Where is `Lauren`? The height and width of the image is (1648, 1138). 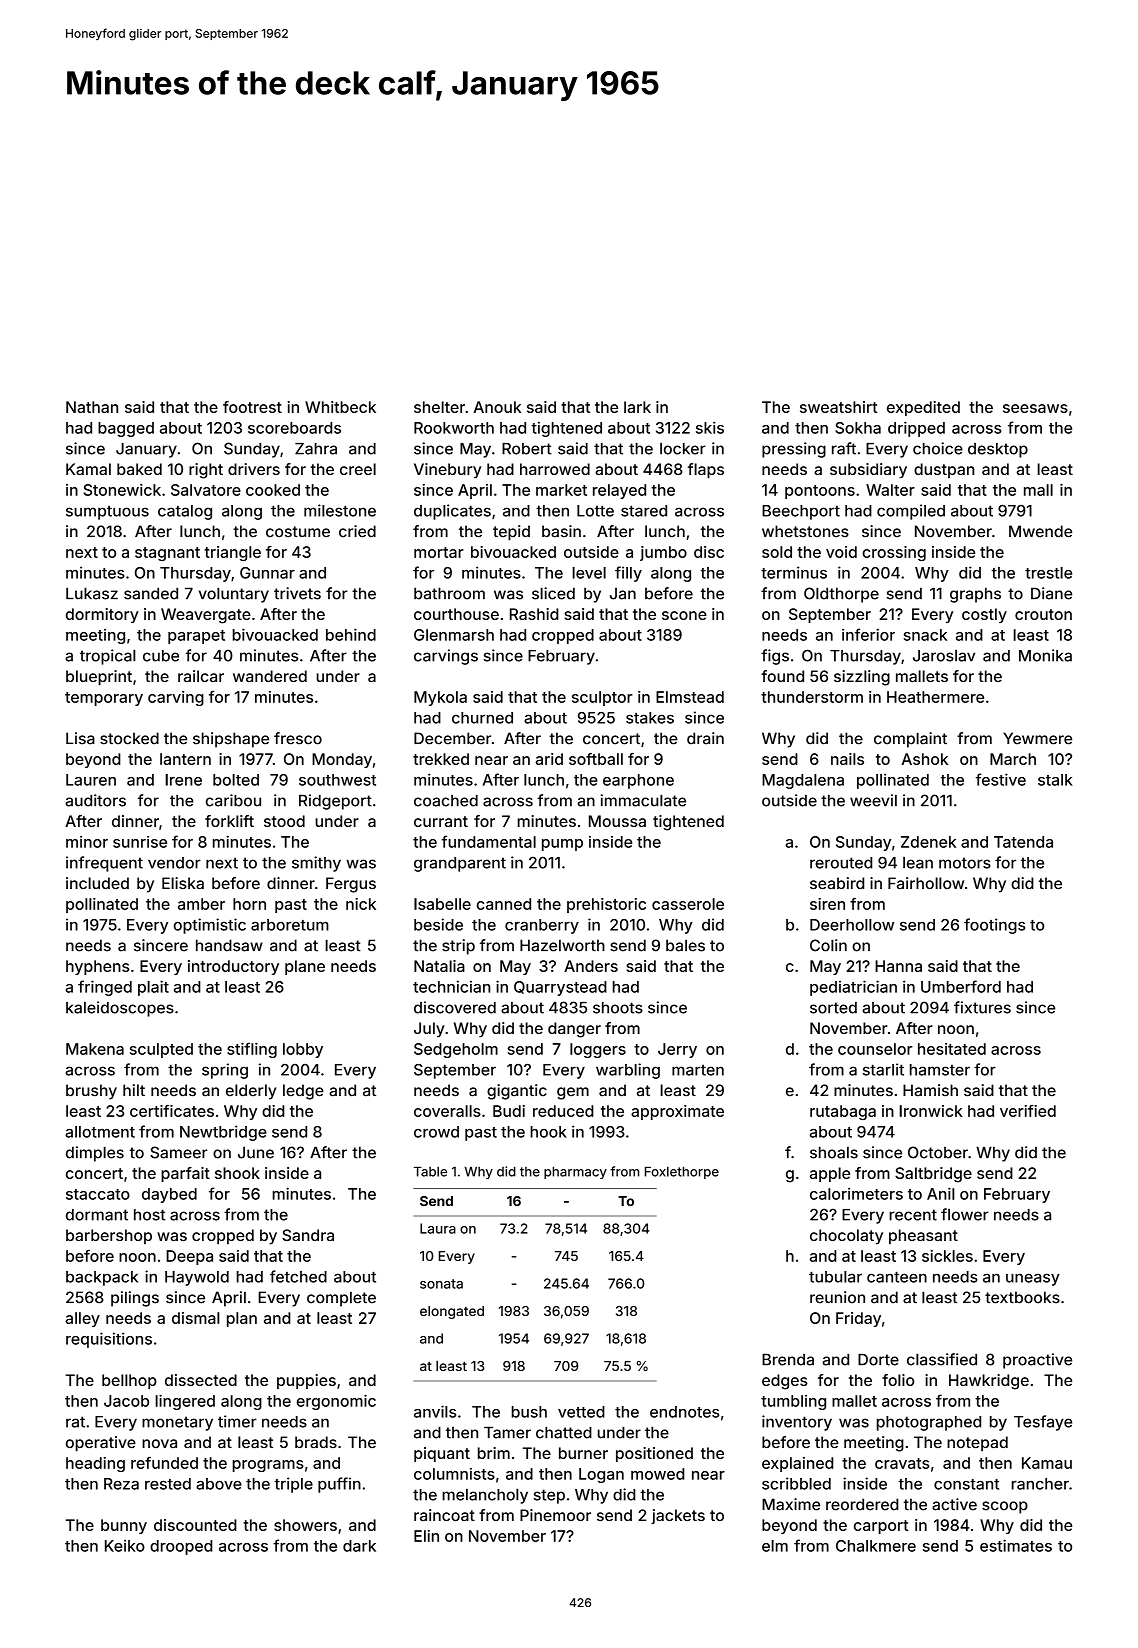 Lauren is located at coordinates (91, 780).
